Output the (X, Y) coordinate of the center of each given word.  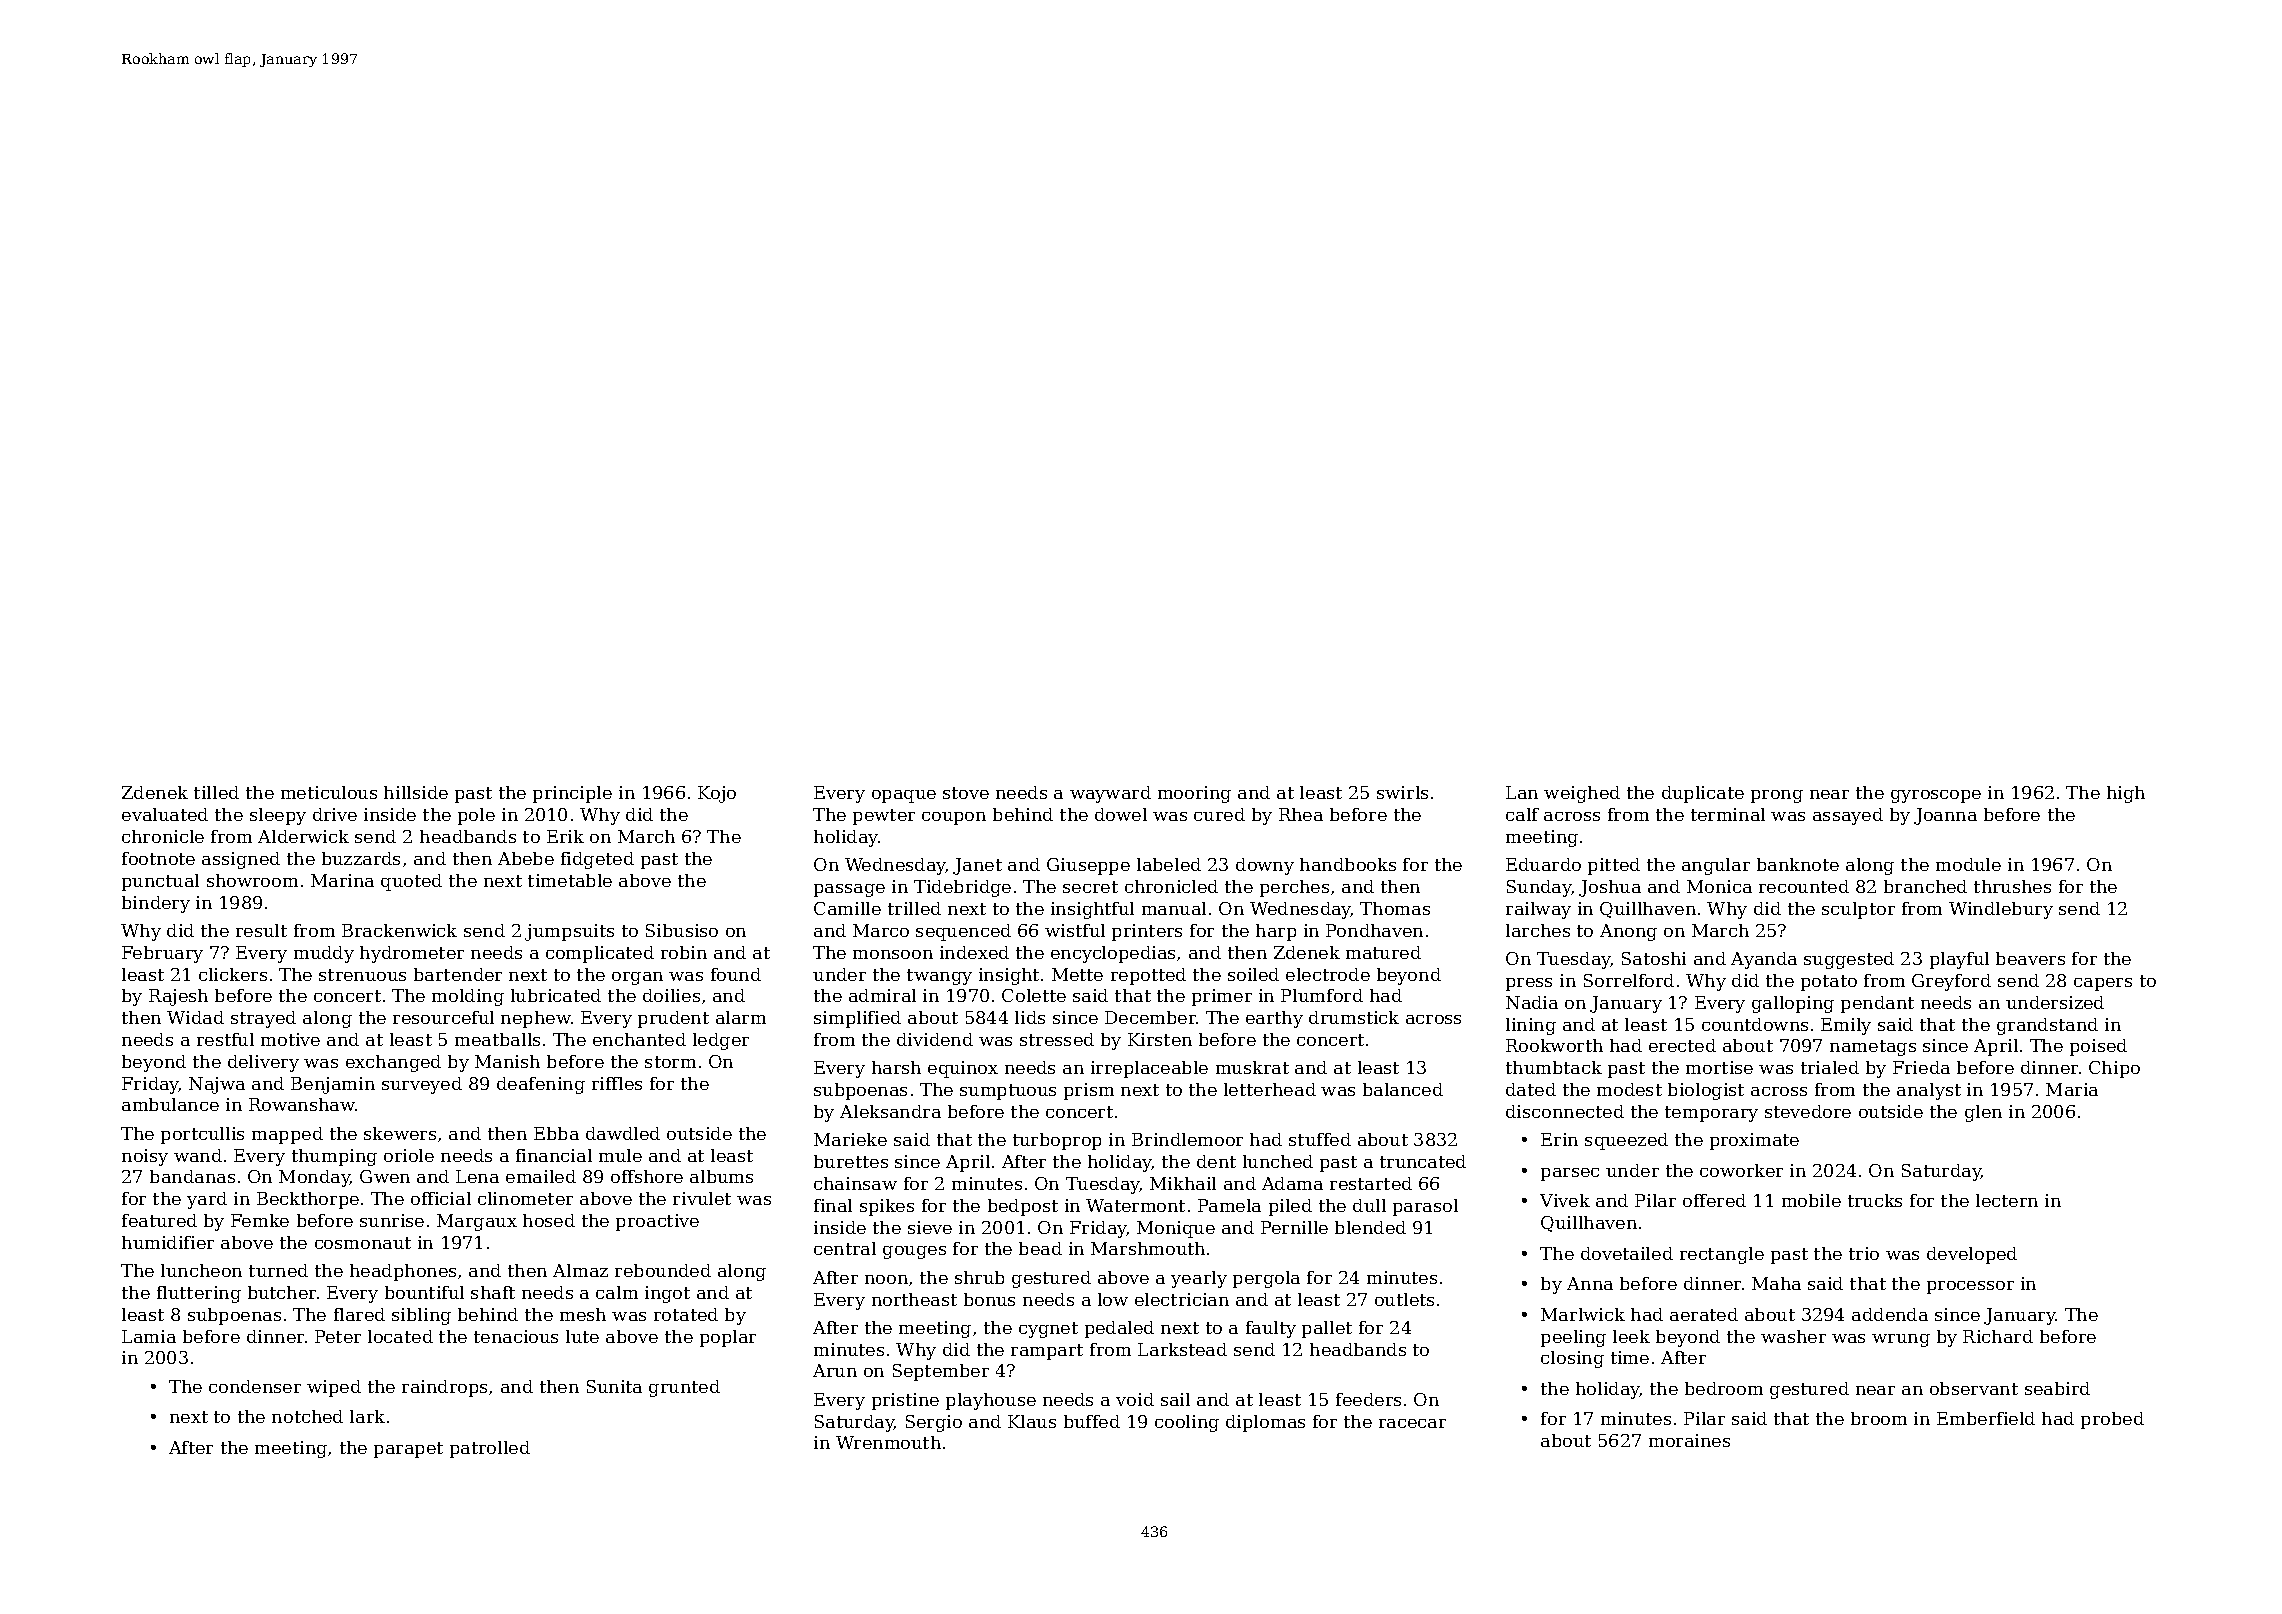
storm (670, 1062)
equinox (963, 1069)
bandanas (192, 1176)
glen (1983, 1113)
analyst (1929, 1091)
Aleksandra (890, 1111)
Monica (1719, 886)
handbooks (1348, 864)
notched (307, 1416)
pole (476, 816)
